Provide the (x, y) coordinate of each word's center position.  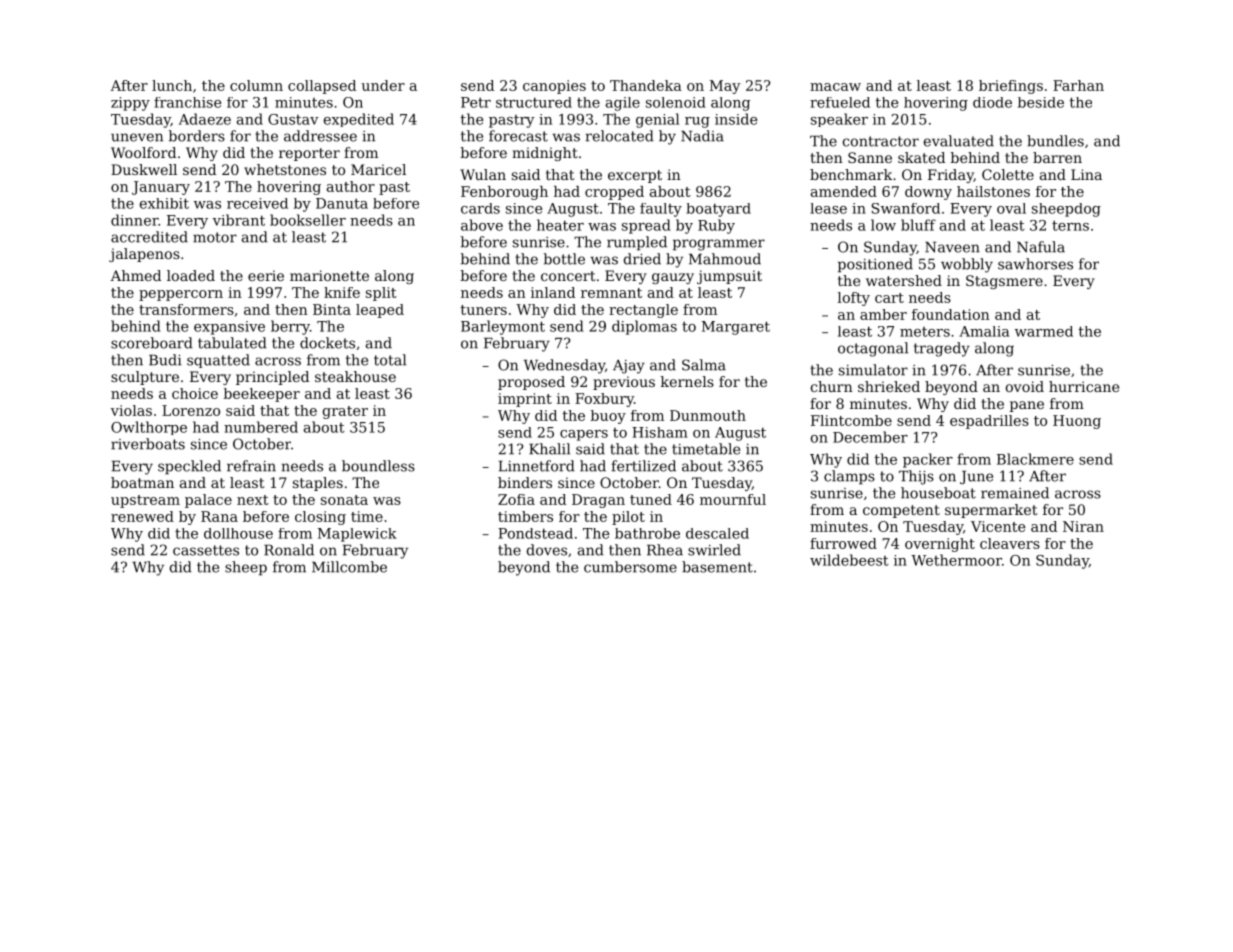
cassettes (206, 550)
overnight (940, 545)
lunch (172, 85)
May (725, 87)
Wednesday (564, 366)
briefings (1011, 87)
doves (547, 550)
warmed (1044, 331)
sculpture (145, 378)
